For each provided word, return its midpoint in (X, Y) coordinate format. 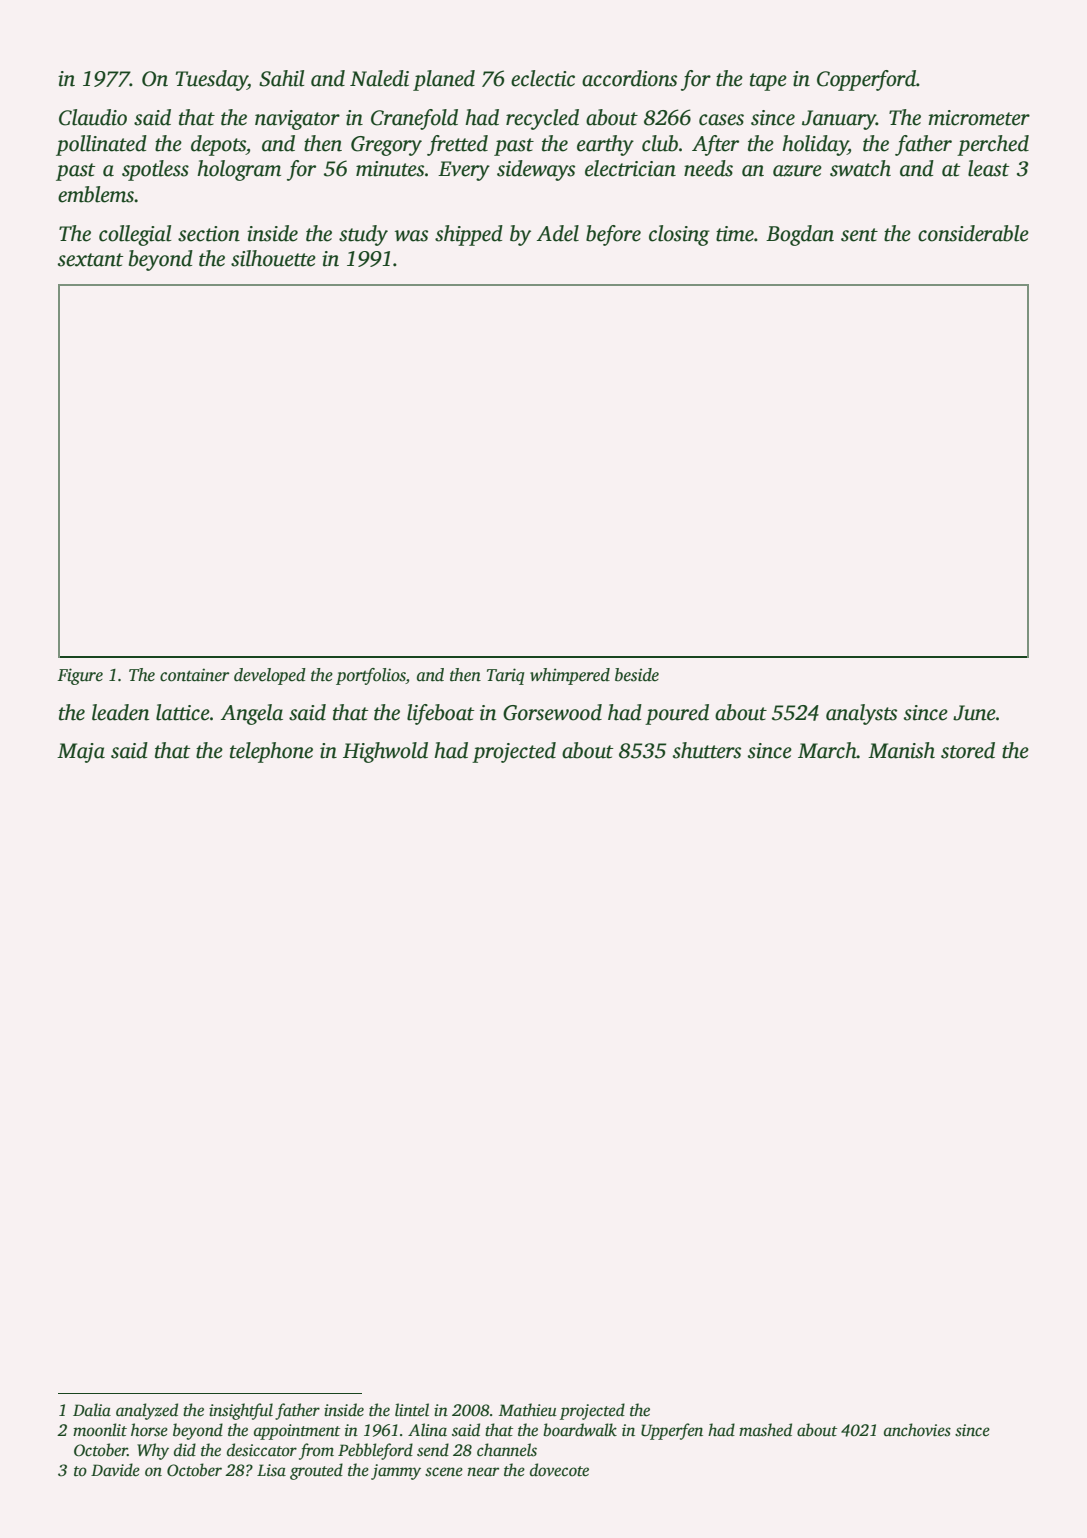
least (988, 168)
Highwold (385, 752)
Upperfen (672, 1431)
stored (968, 750)
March (827, 750)
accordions (629, 78)
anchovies (917, 1430)
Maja (81, 753)
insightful (241, 1411)
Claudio (93, 117)
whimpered (570, 676)
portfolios (371, 676)
